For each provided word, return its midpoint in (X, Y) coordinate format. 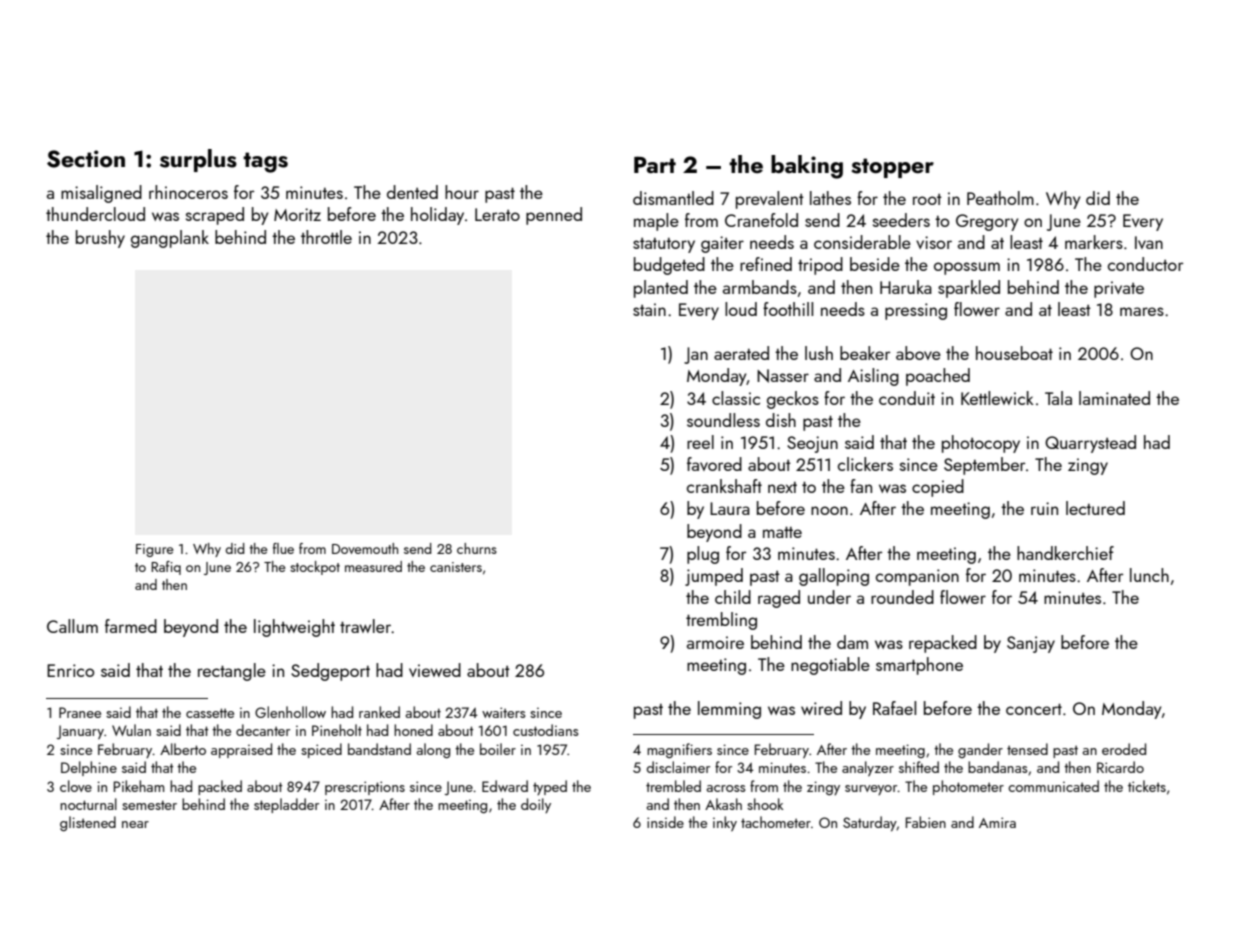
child (733, 597)
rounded (902, 597)
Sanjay (1031, 644)
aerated (741, 353)
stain (649, 309)
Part (655, 164)
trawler (366, 626)
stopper (892, 168)
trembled (673, 786)
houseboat (1014, 353)
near (135, 824)
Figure (155, 550)
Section (86, 159)
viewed (435, 670)
